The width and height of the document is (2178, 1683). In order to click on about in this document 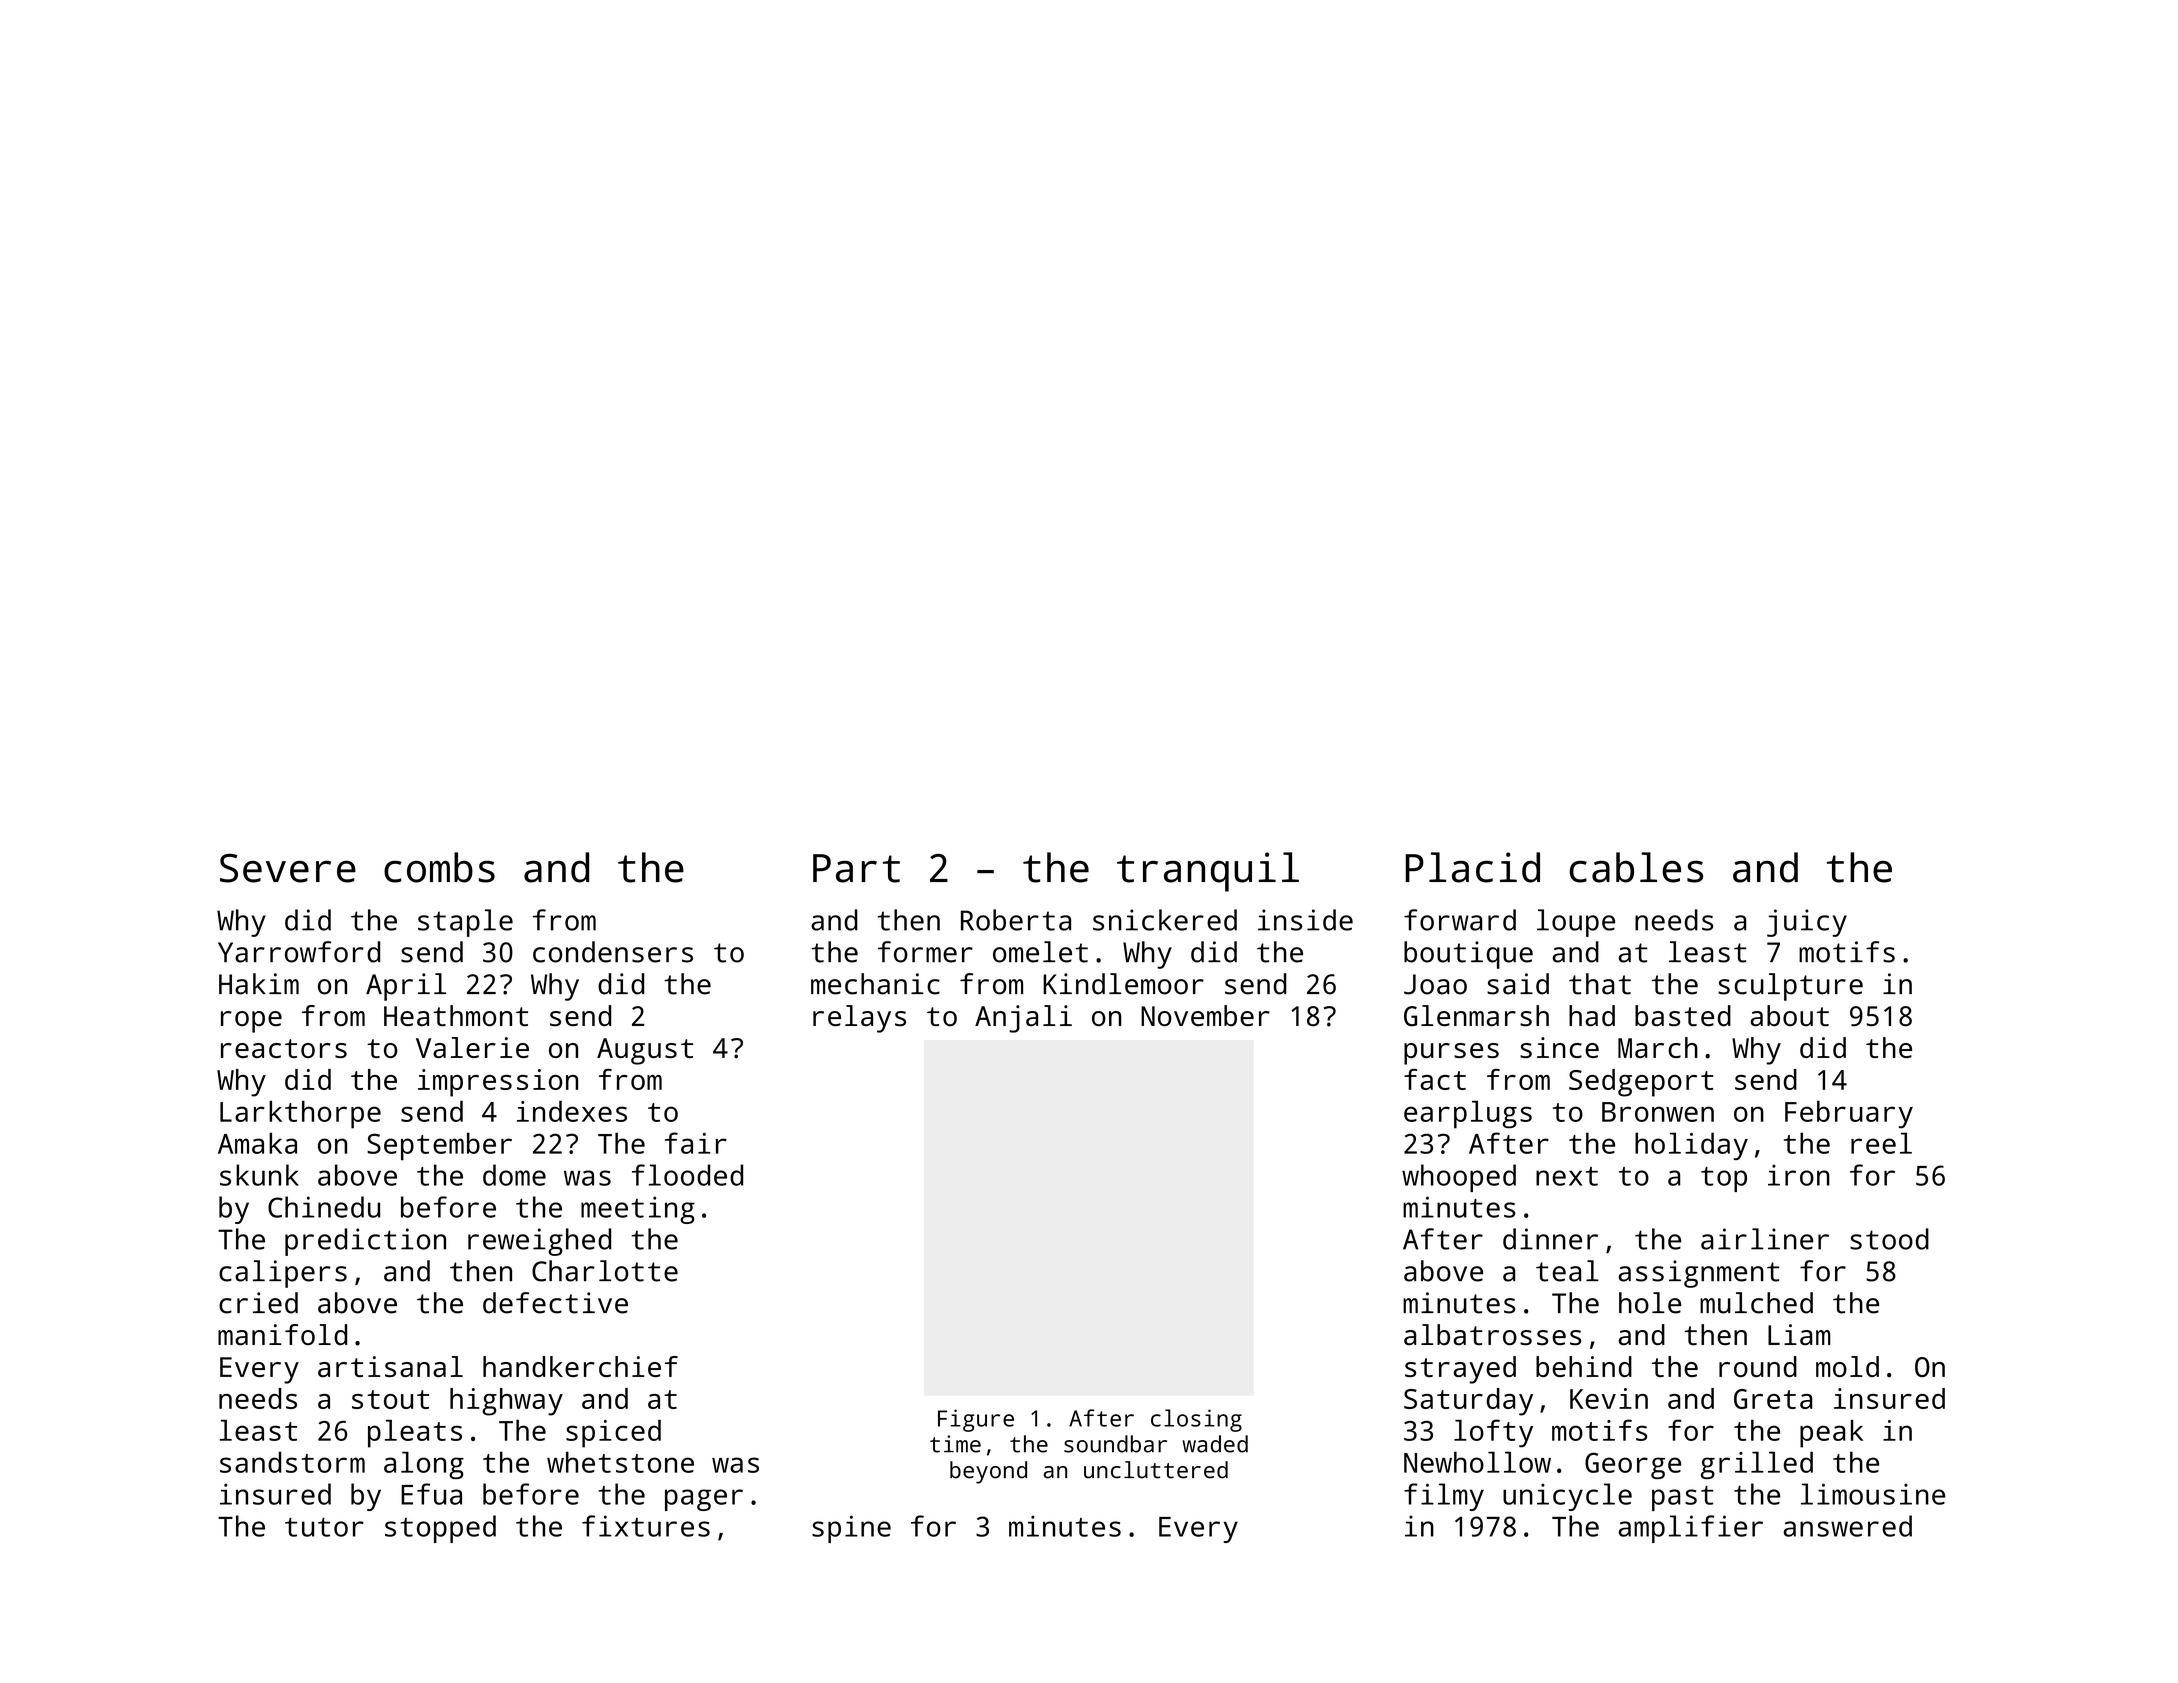, I will do `click(1790, 1016)`.
